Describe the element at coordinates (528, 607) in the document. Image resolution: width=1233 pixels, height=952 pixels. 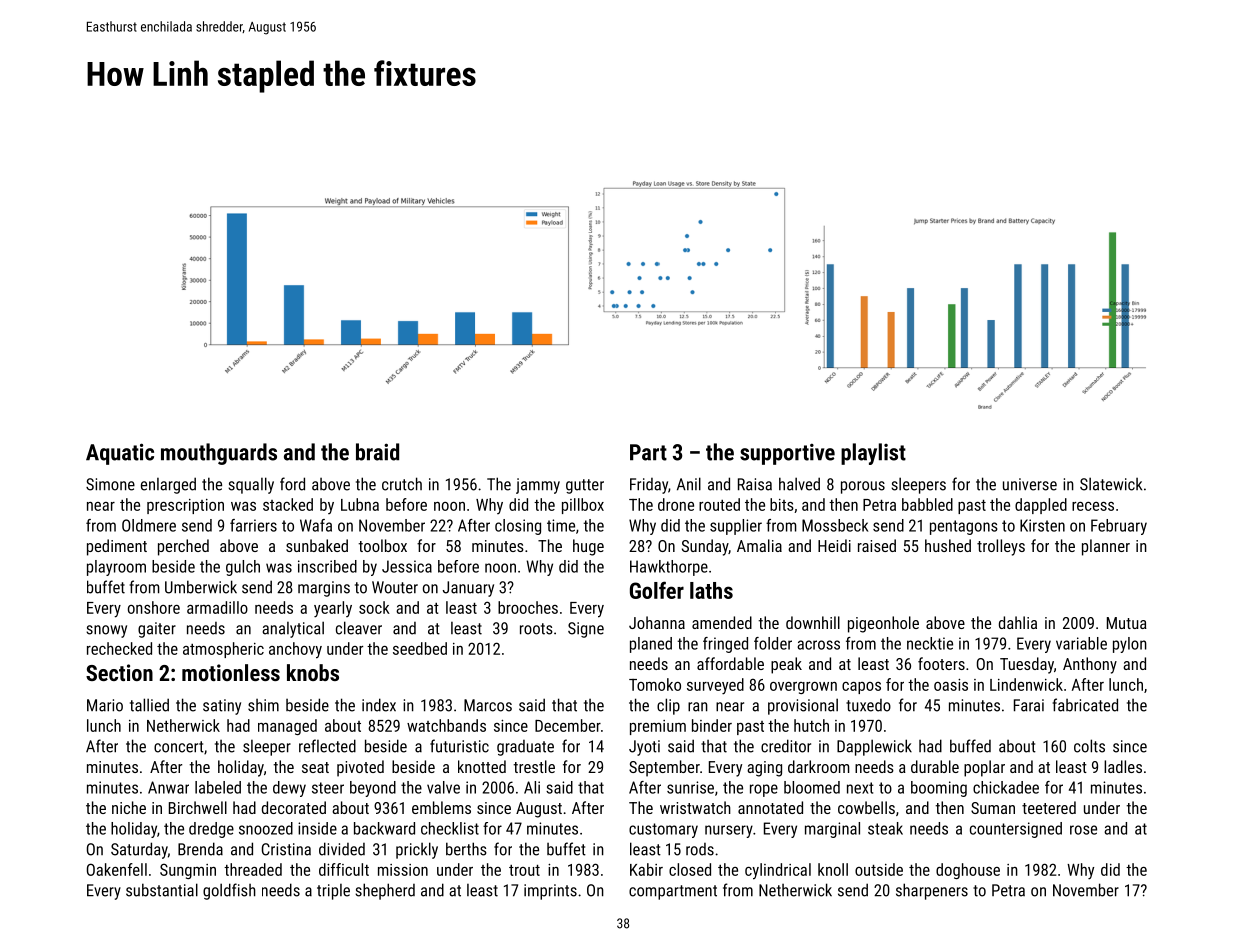
I see `brooches` at that location.
